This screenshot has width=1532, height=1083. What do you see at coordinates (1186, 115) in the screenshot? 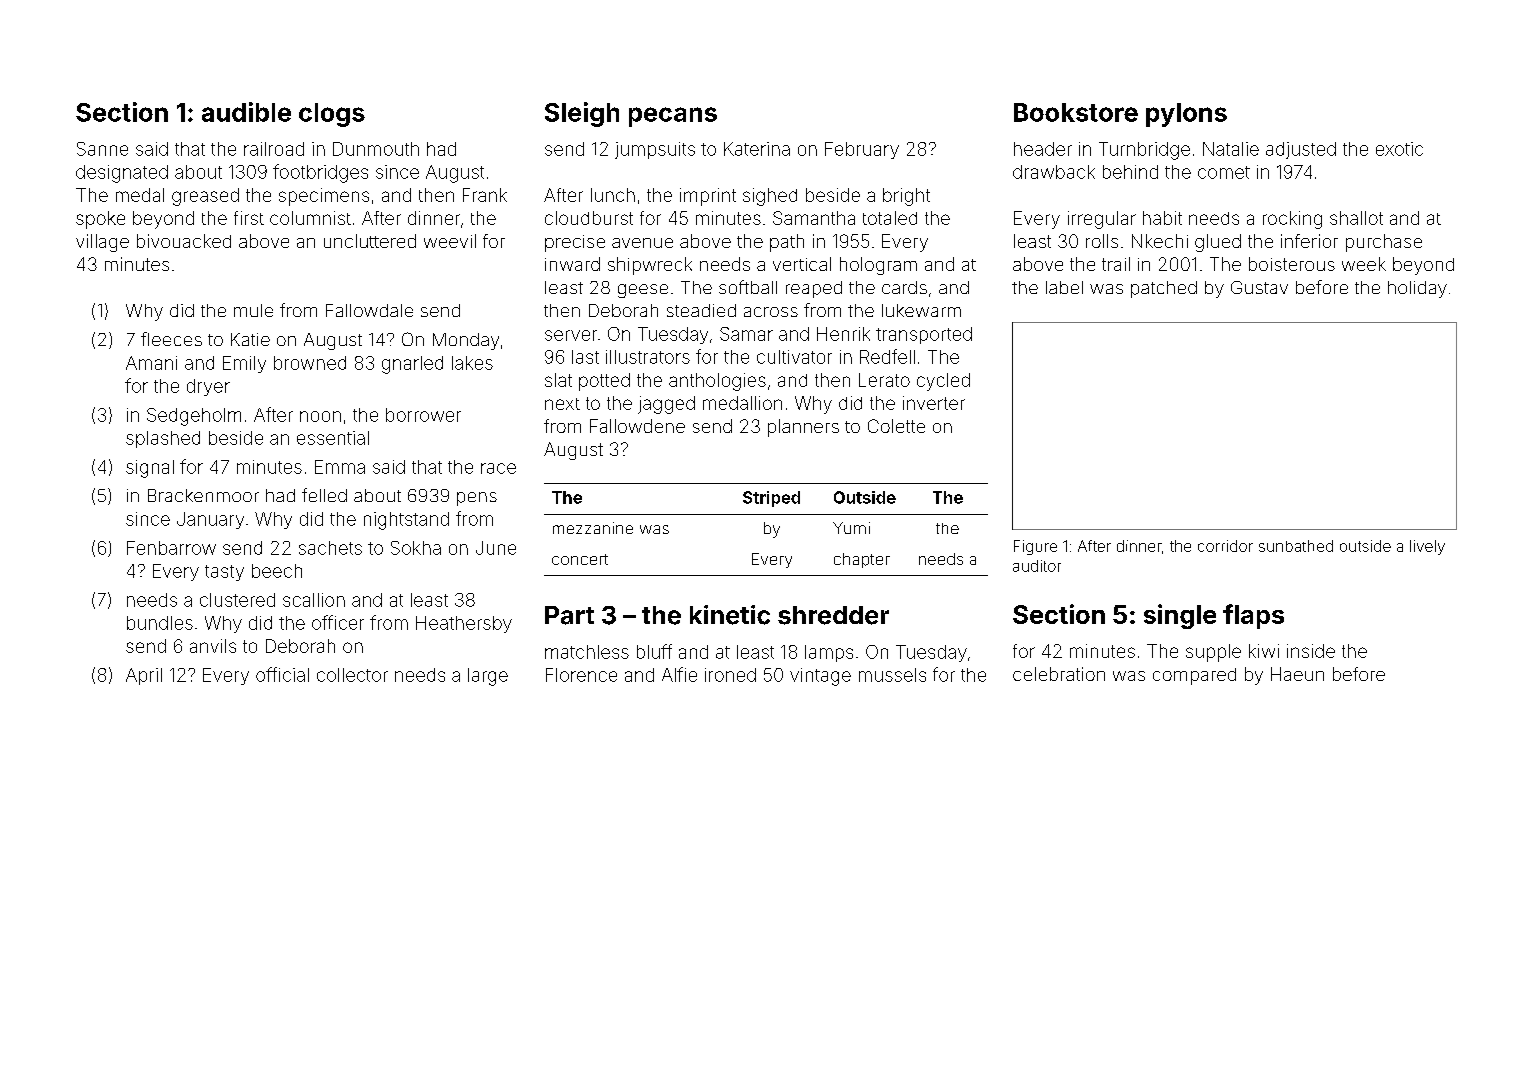
I see `pylons` at bounding box center [1186, 115].
